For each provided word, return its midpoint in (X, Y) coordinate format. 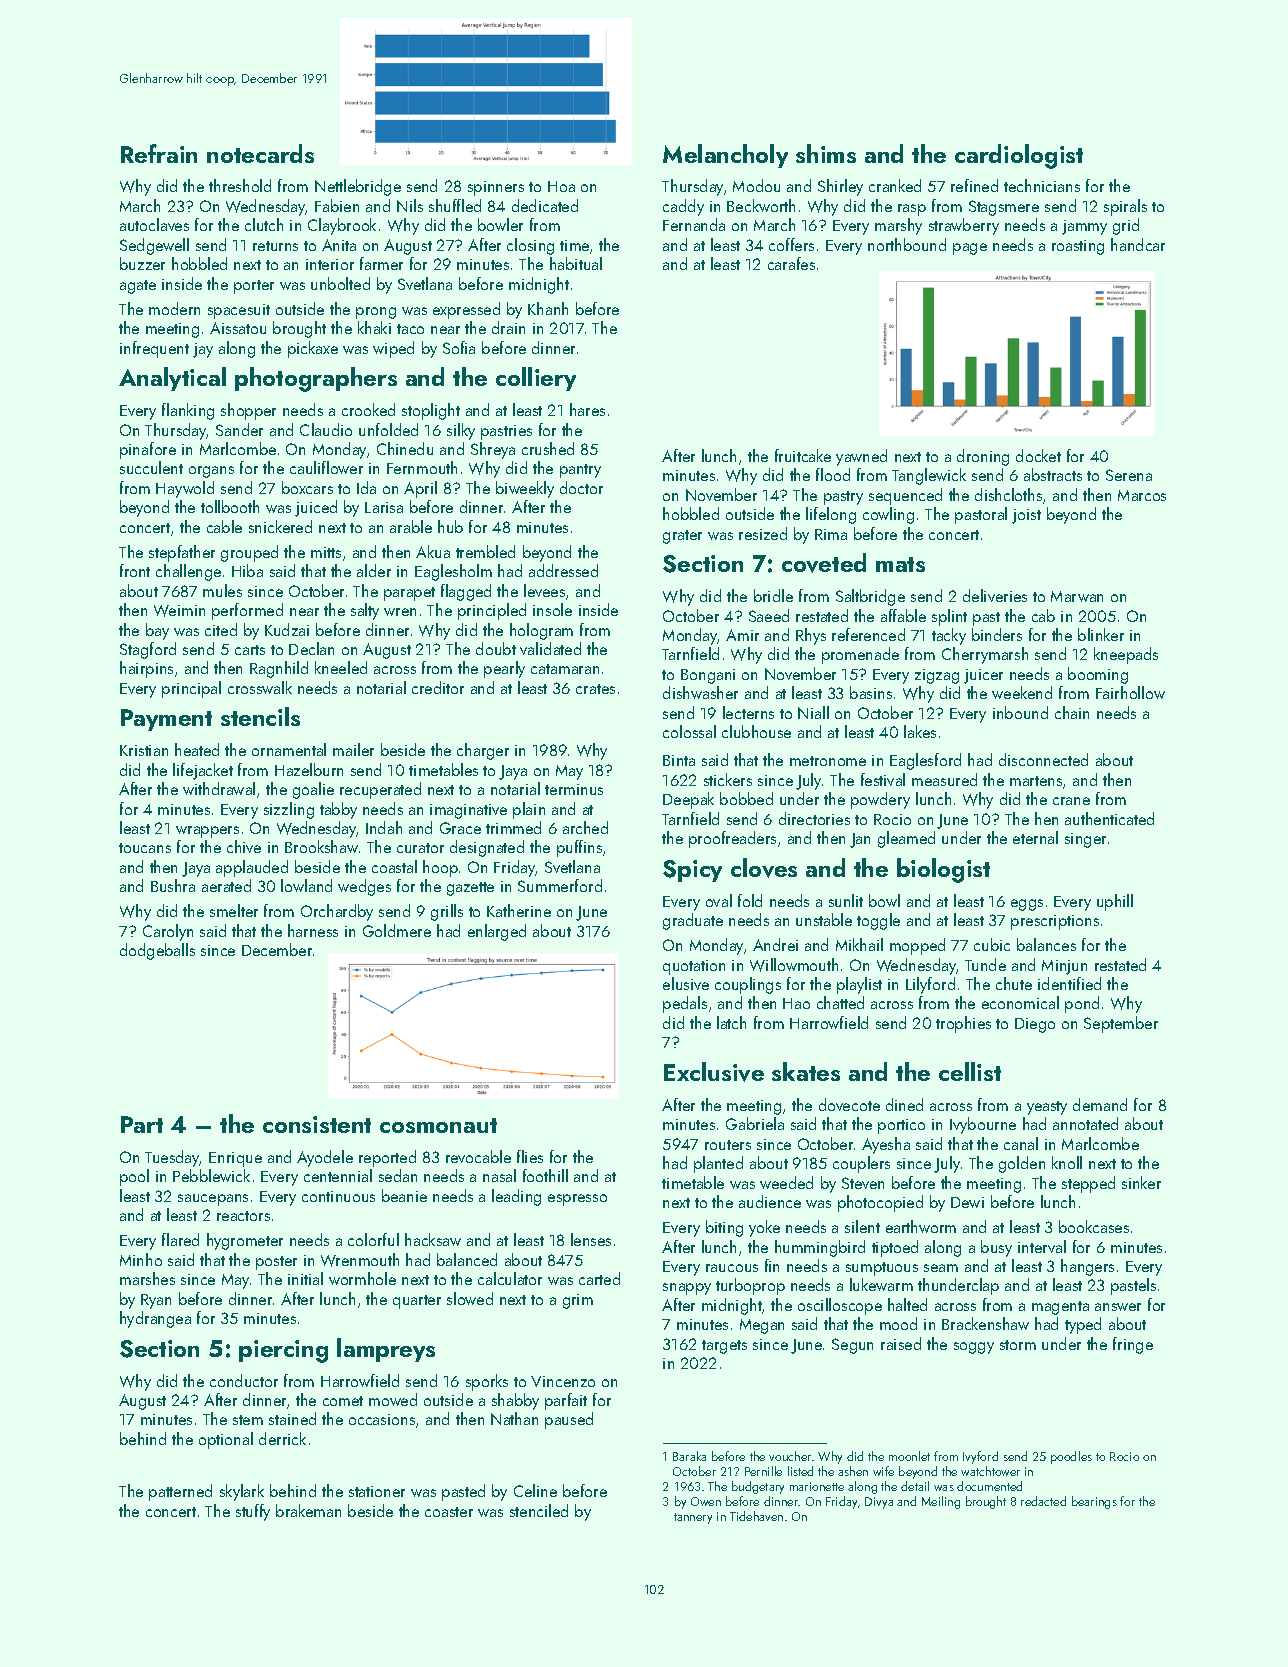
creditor (438, 687)
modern (174, 308)
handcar (1138, 244)
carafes (791, 263)
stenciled (539, 1510)
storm (1018, 1345)
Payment (166, 720)
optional (226, 1440)
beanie (404, 1195)
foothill (545, 1175)
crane (1071, 801)
